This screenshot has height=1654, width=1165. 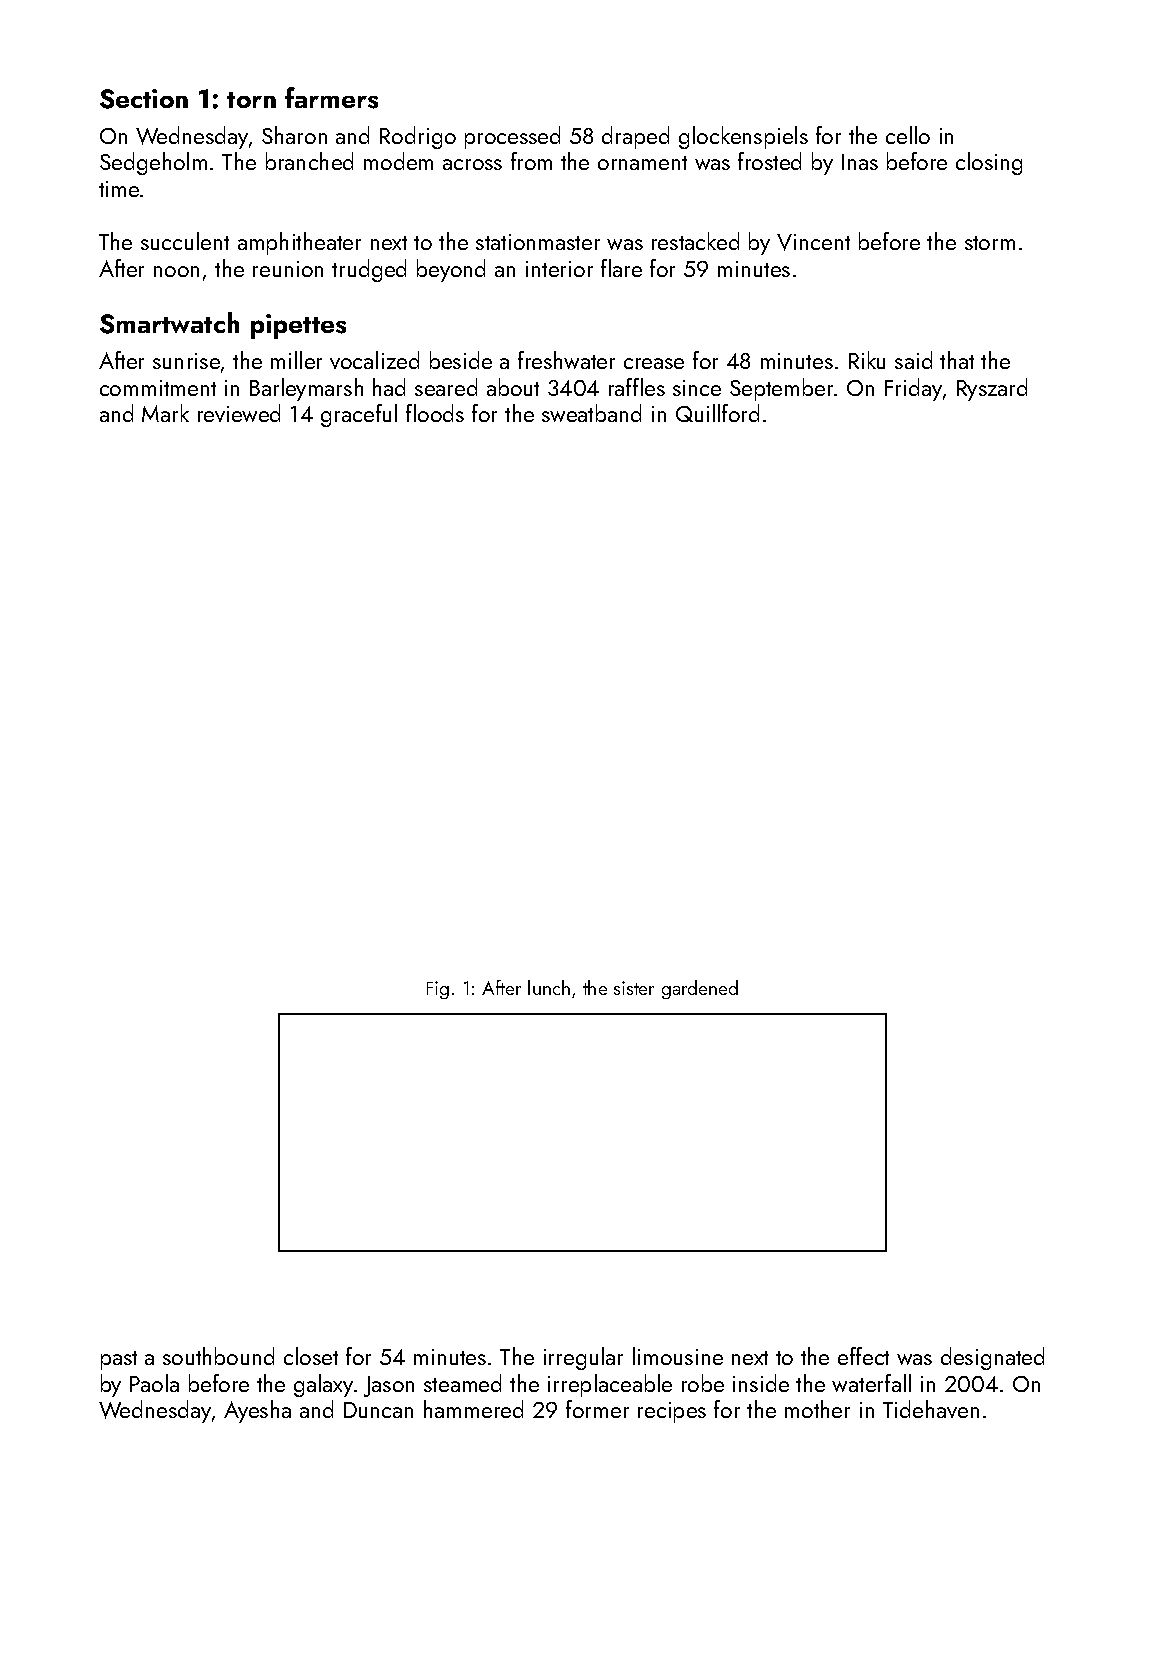 I want to click on Mark, so click(x=165, y=413).
